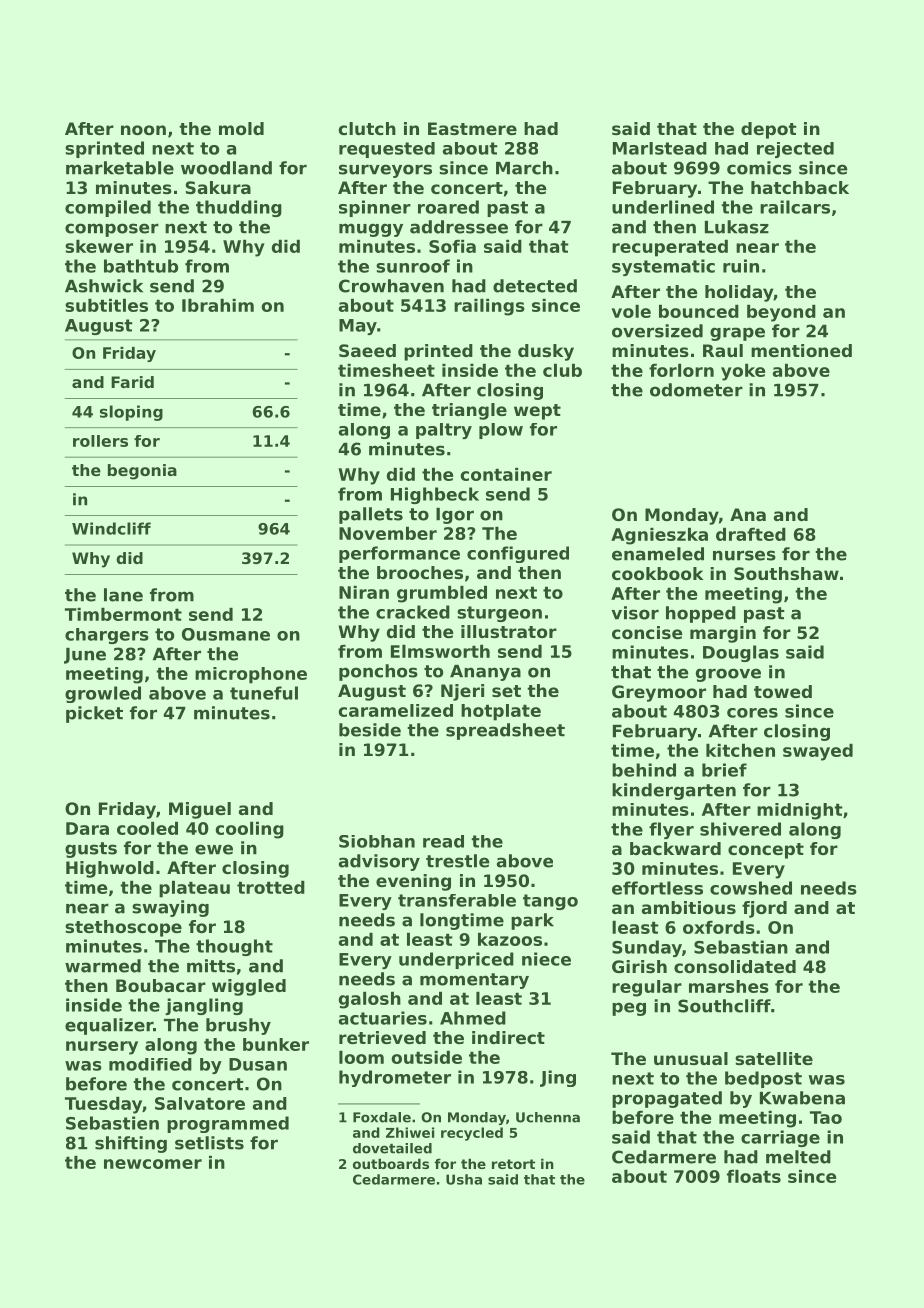 This screenshot has height=1308, width=924. What do you see at coordinates (701, 614) in the screenshot?
I see `hopped` at bounding box center [701, 614].
